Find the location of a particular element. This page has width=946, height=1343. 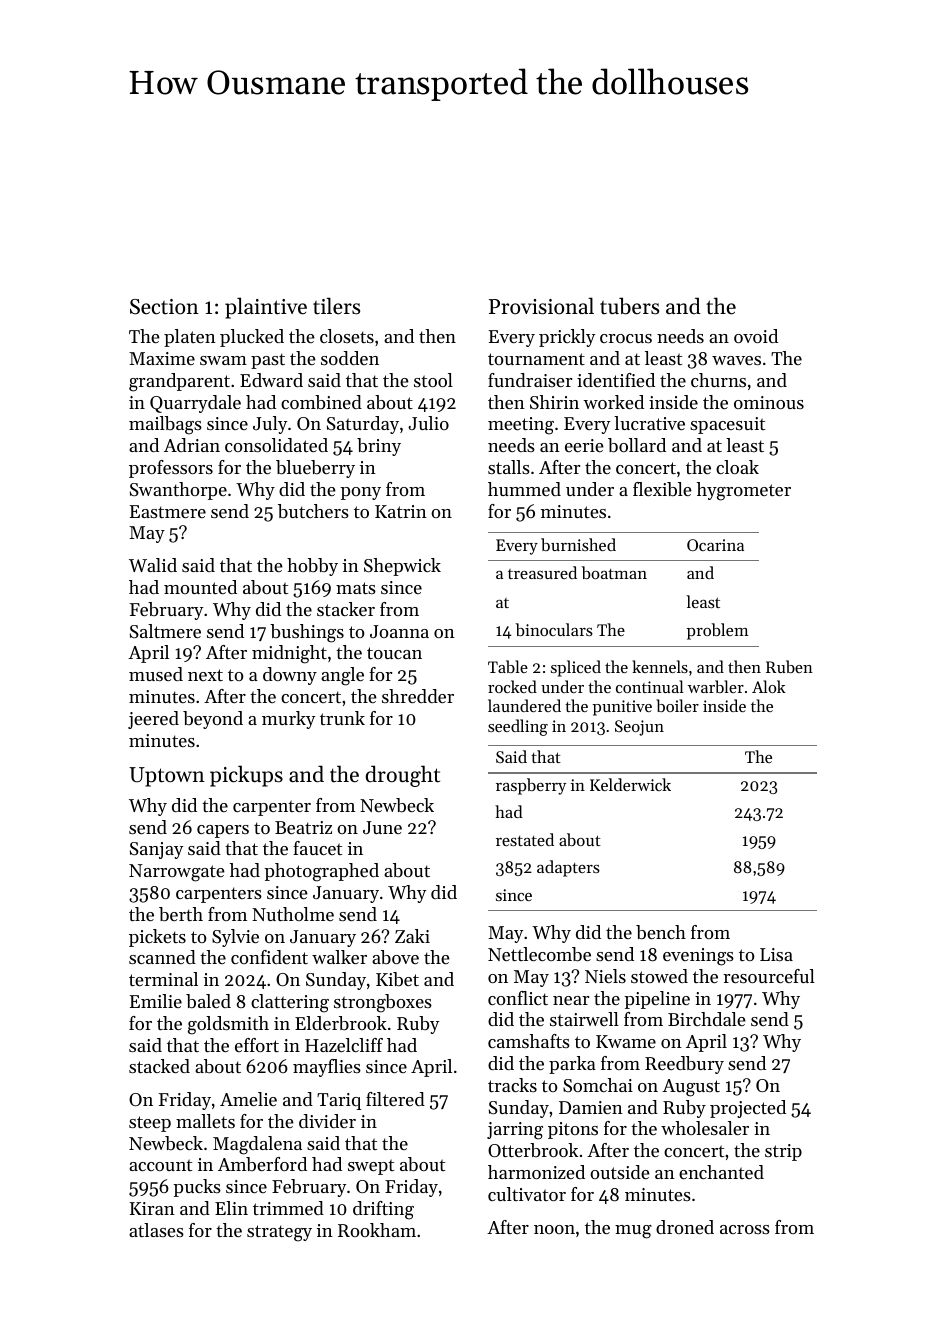

prickly is located at coordinates (567, 338).
